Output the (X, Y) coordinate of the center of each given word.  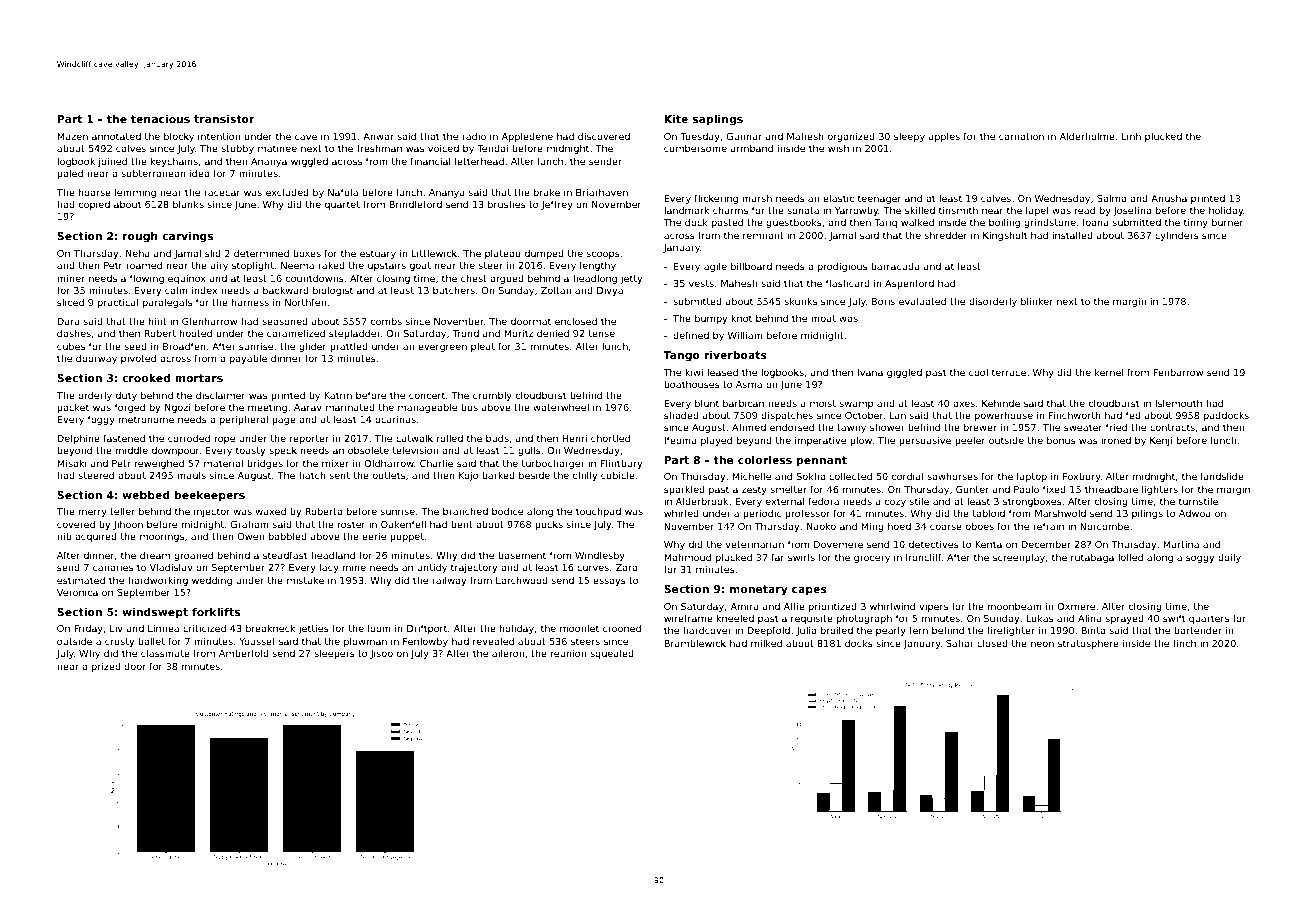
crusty (119, 642)
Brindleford (415, 204)
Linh (1131, 136)
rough (140, 237)
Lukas (1039, 618)
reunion (568, 653)
